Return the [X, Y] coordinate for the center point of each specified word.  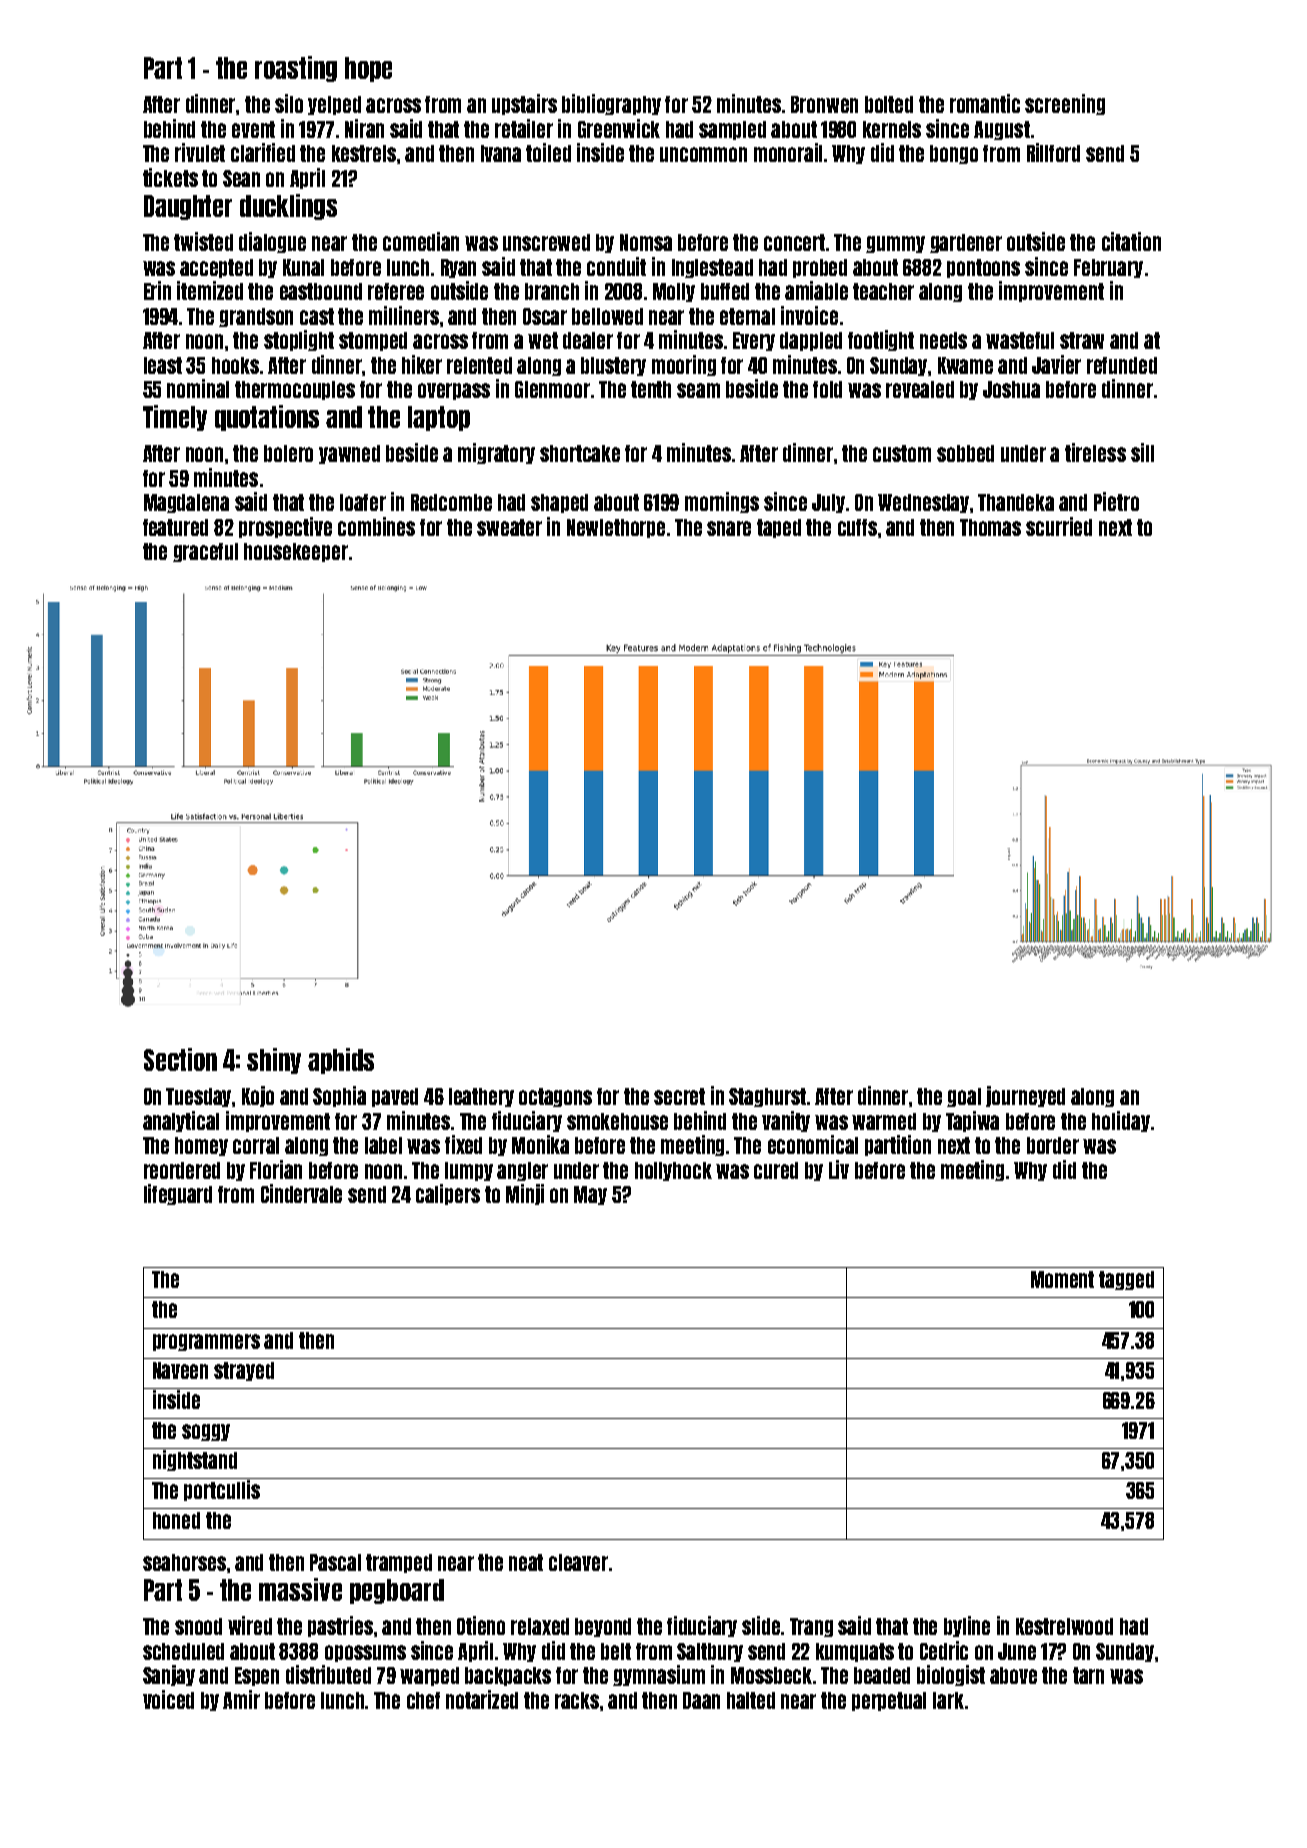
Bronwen [824, 104]
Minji [525, 1194]
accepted [216, 268]
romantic [985, 103]
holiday [1121, 1121]
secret [679, 1096]
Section [180, 1059]
